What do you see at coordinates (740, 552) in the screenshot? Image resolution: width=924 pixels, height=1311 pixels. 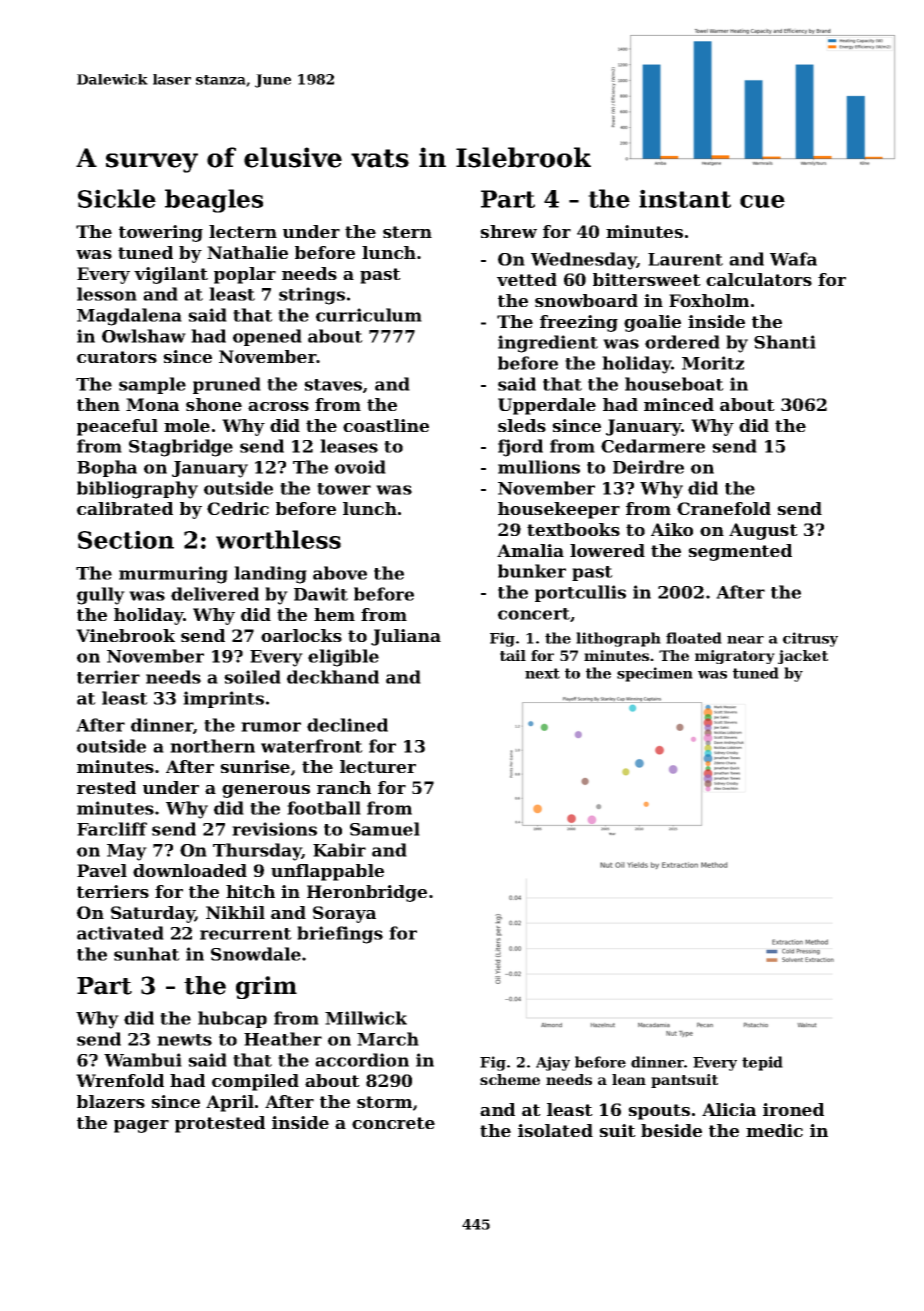 I see `segmented` at bounding box center [740, 552].
